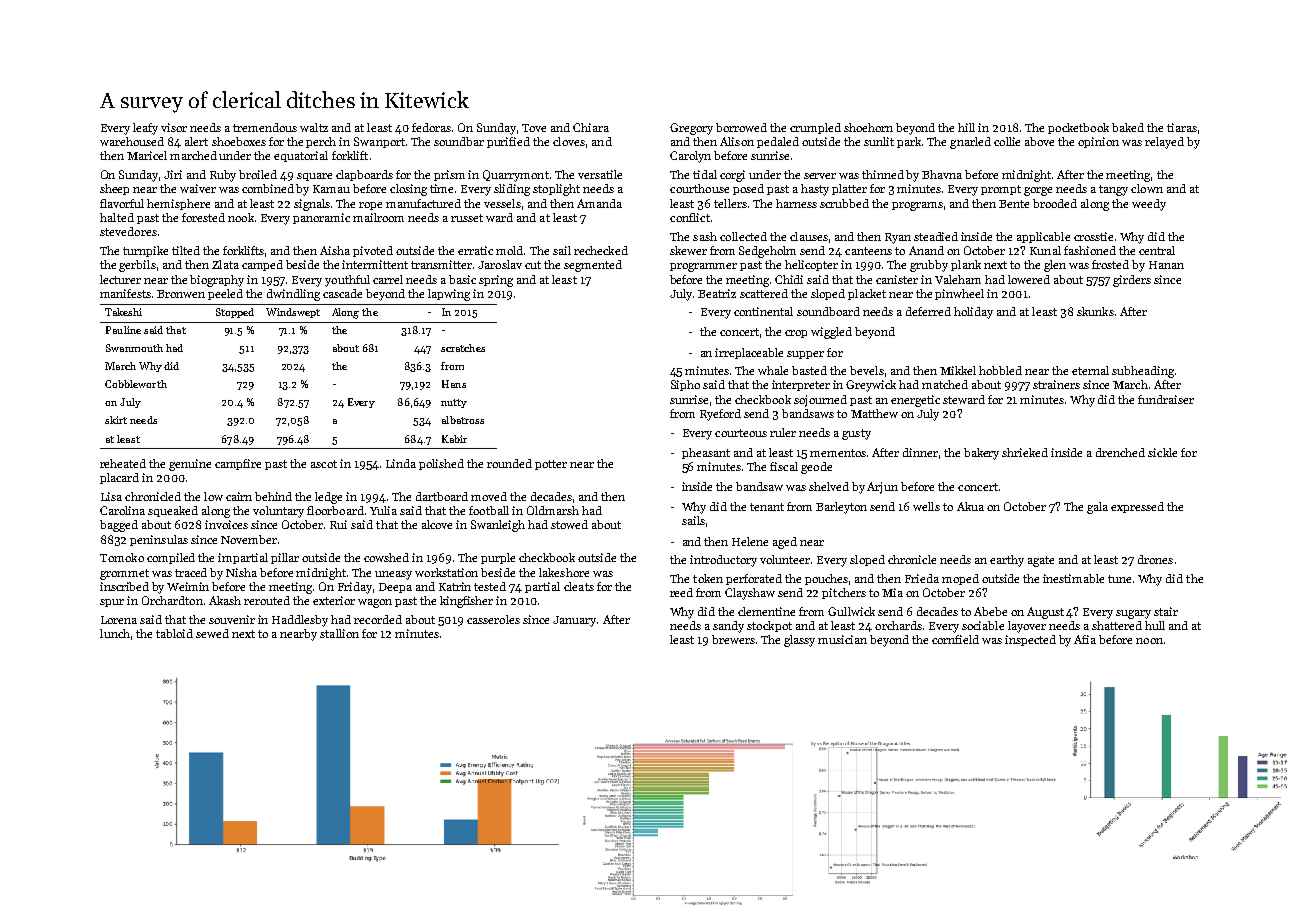 Image resolution: width=1308 pixels, height=924 pixels. I want to click on drones, so click(1155, 559).
